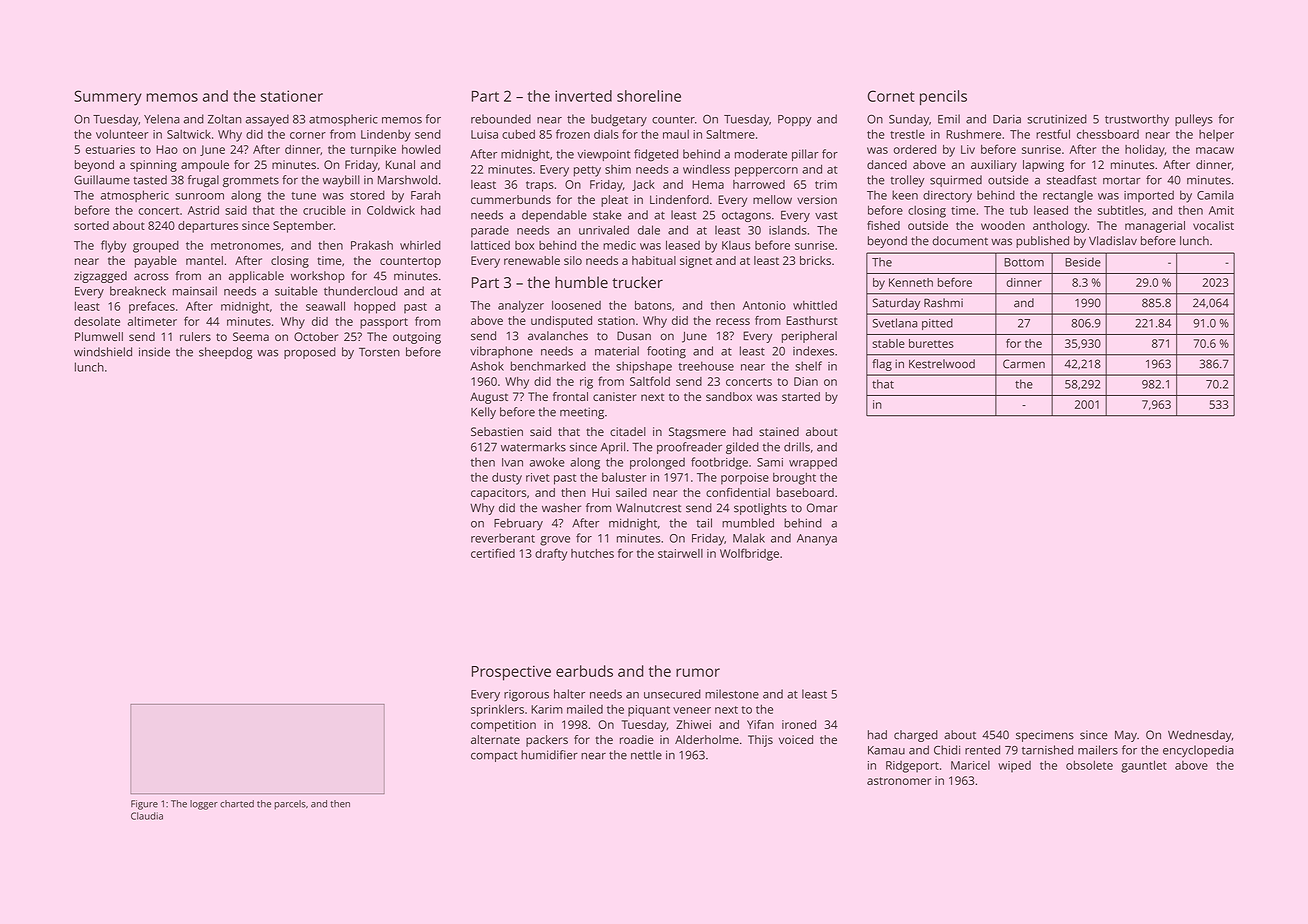 This screenshot has height=924, width=1308. Describe the element at coordinates (1024, 364) in the screenshot. I see `Carmen` at that location.
